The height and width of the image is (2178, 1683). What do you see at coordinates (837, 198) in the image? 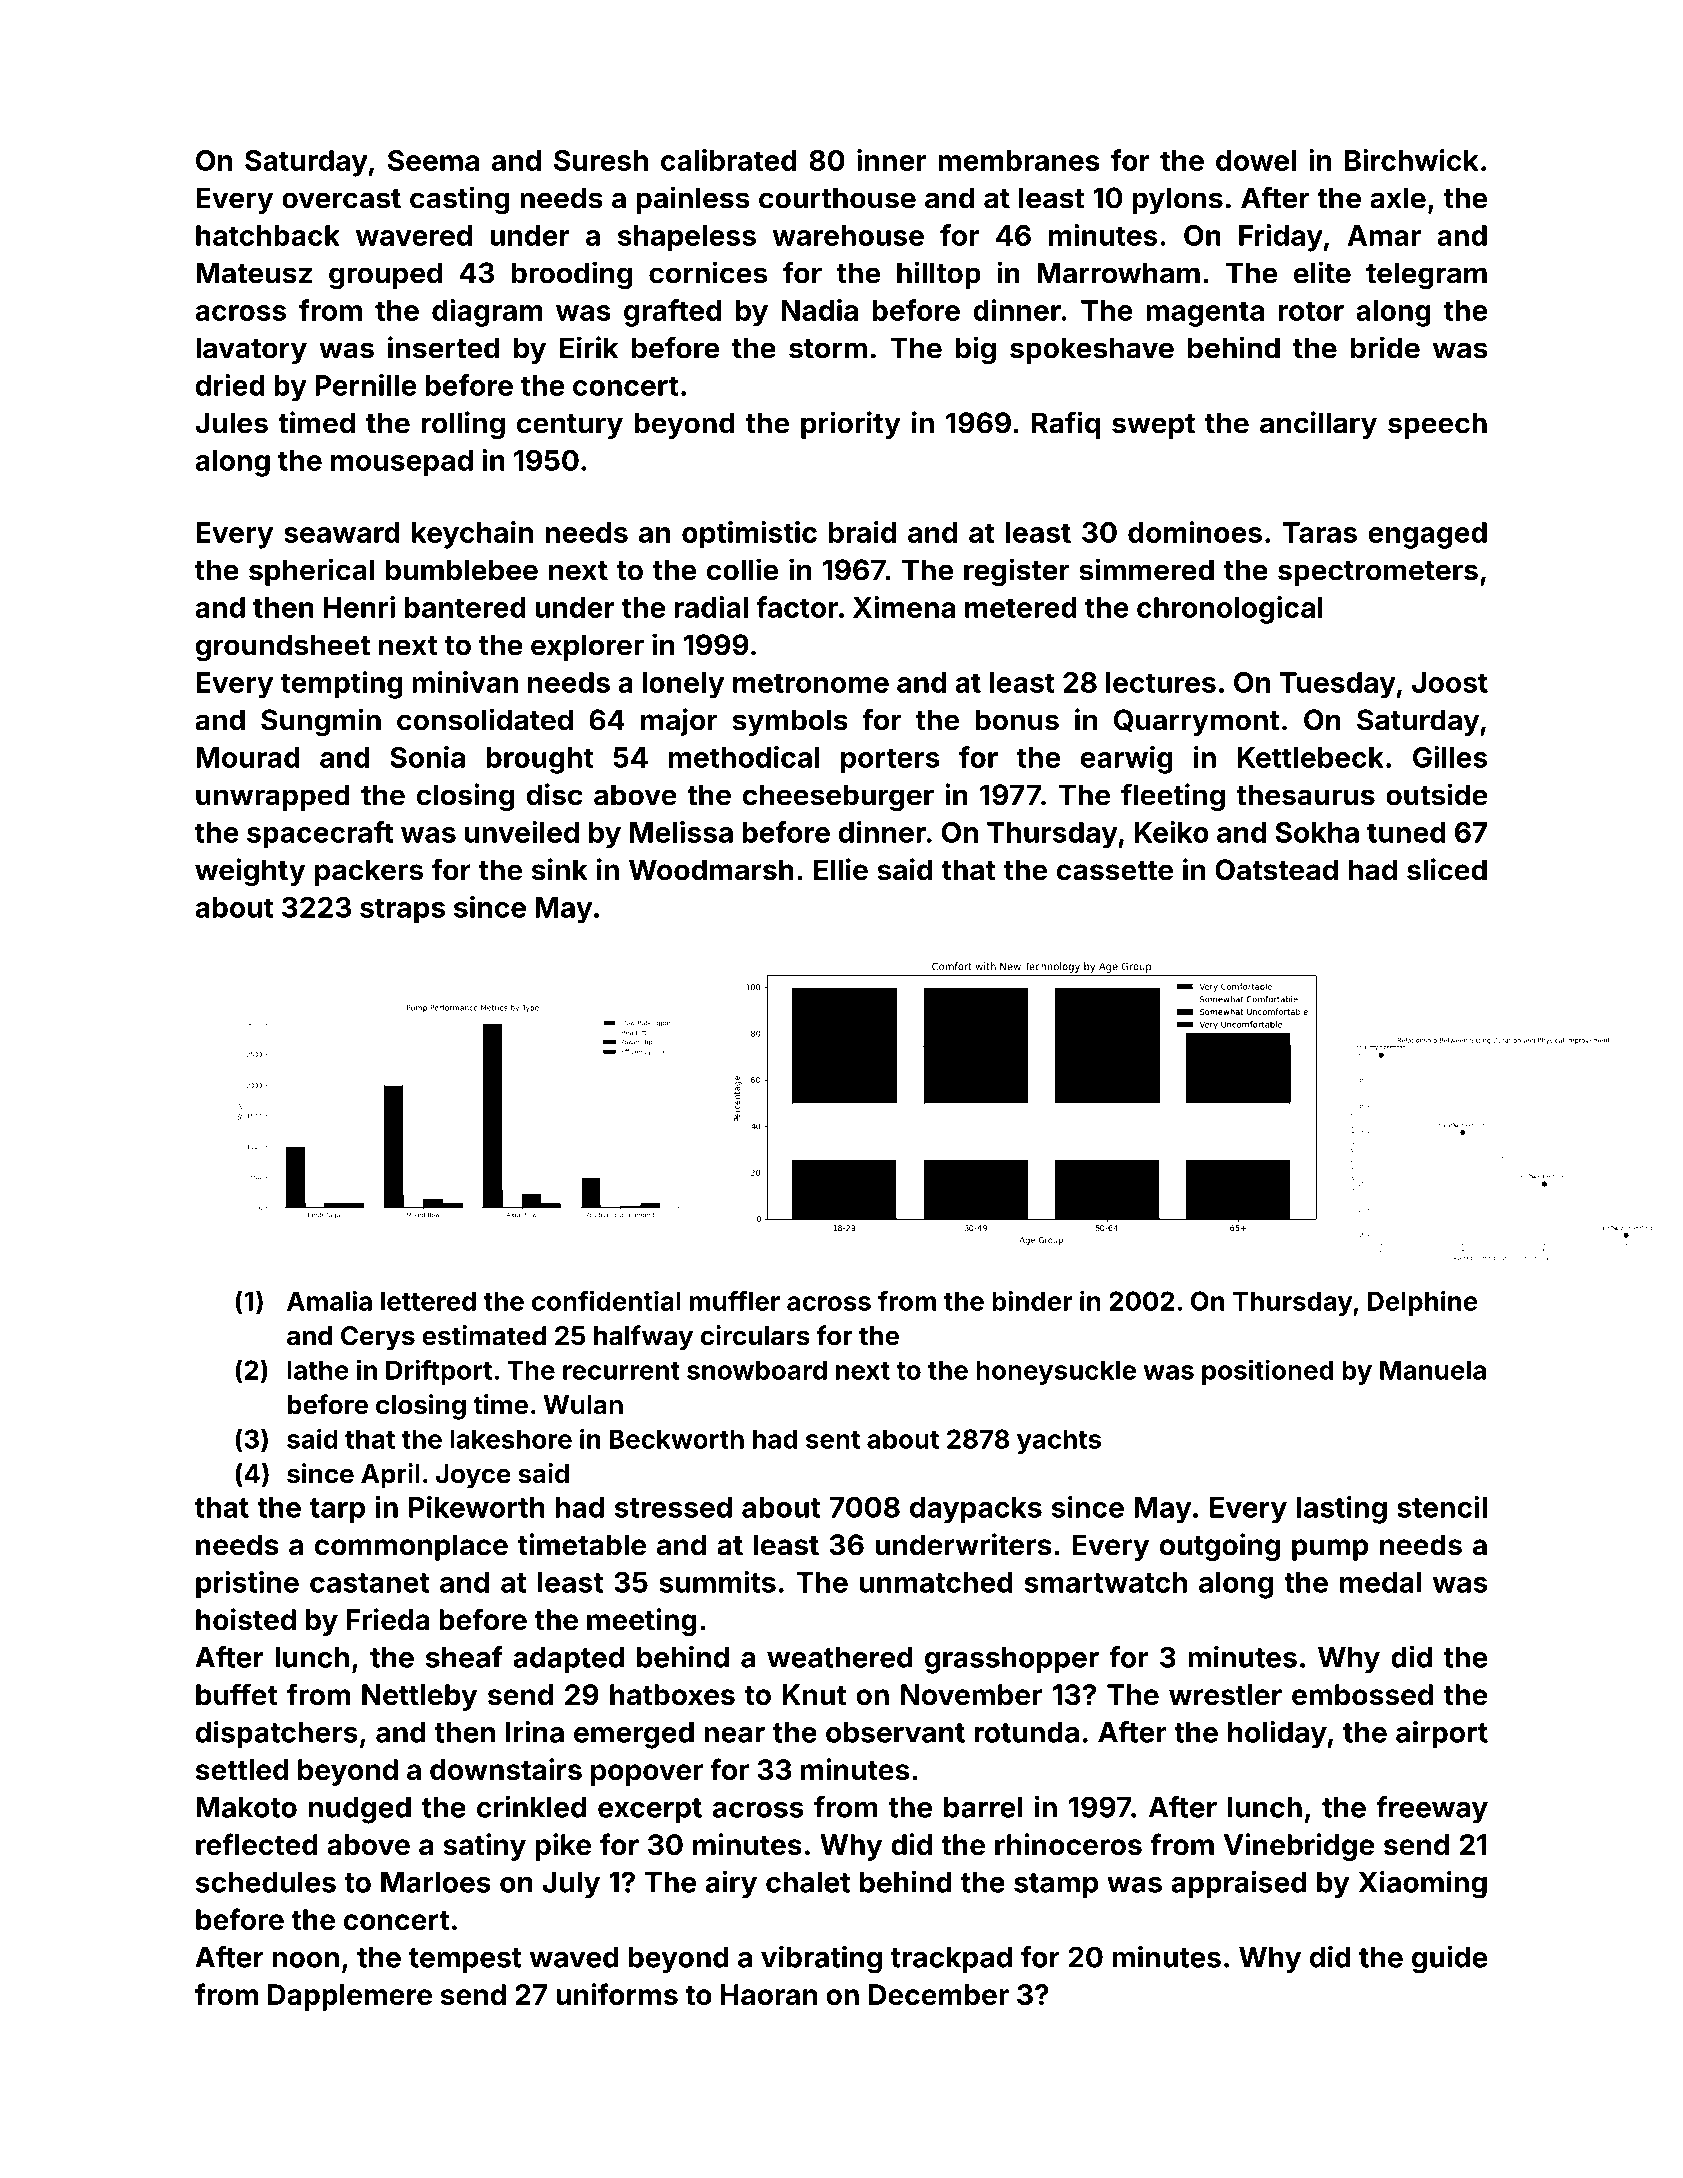
I see `courthouse` at bounding box center [837, 198].
